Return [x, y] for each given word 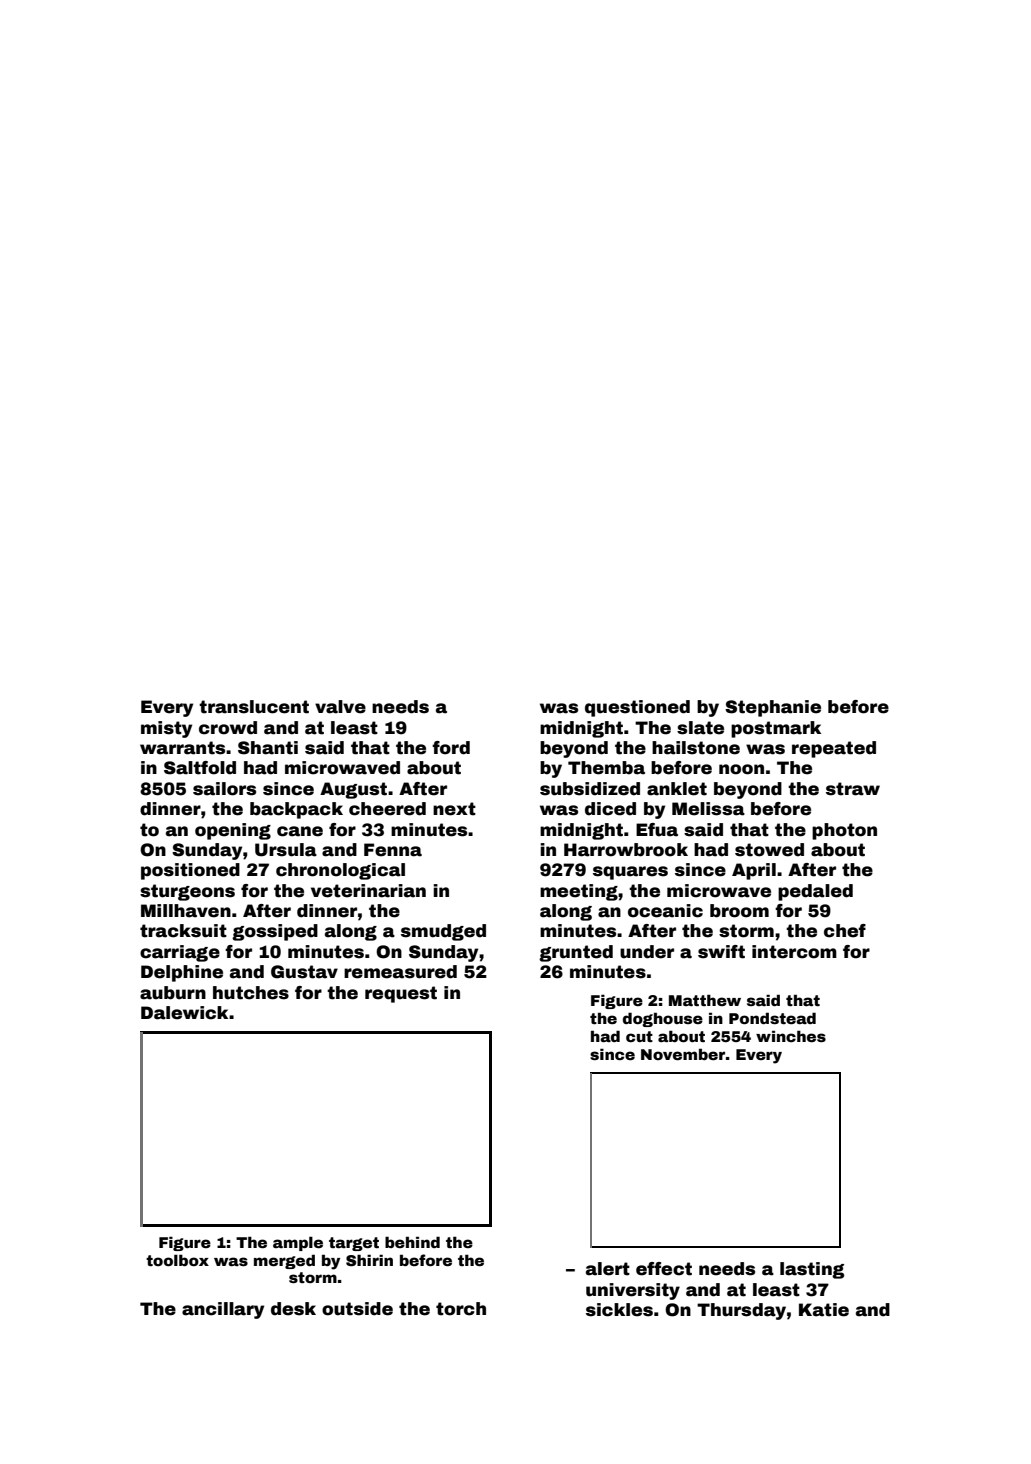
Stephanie [773, 708]
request [401, 994]
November [683, 1054]
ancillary [223, 1310]
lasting [812, 1270]
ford [451, 748]
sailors [224, 789]
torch [461, 1309]
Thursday [741, 1311]
